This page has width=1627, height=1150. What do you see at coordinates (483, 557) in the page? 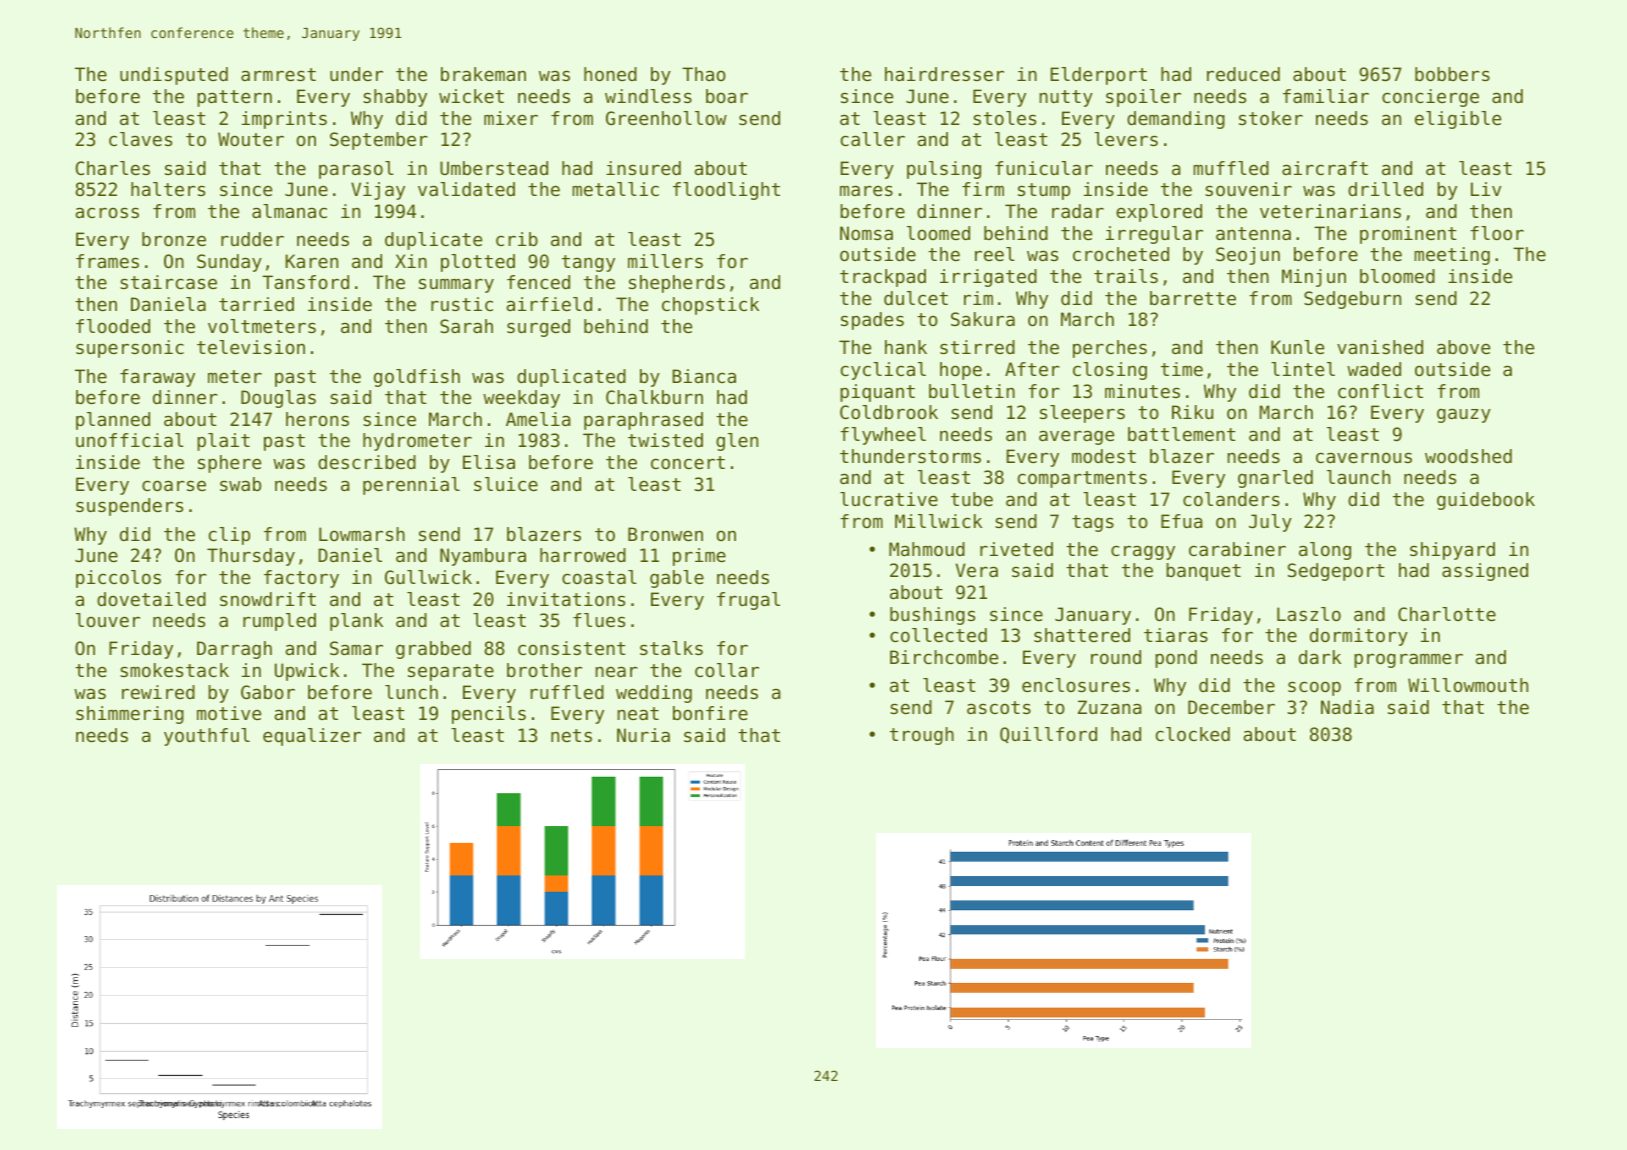
I see `Nyambura` at bounding box center [483, 557].
